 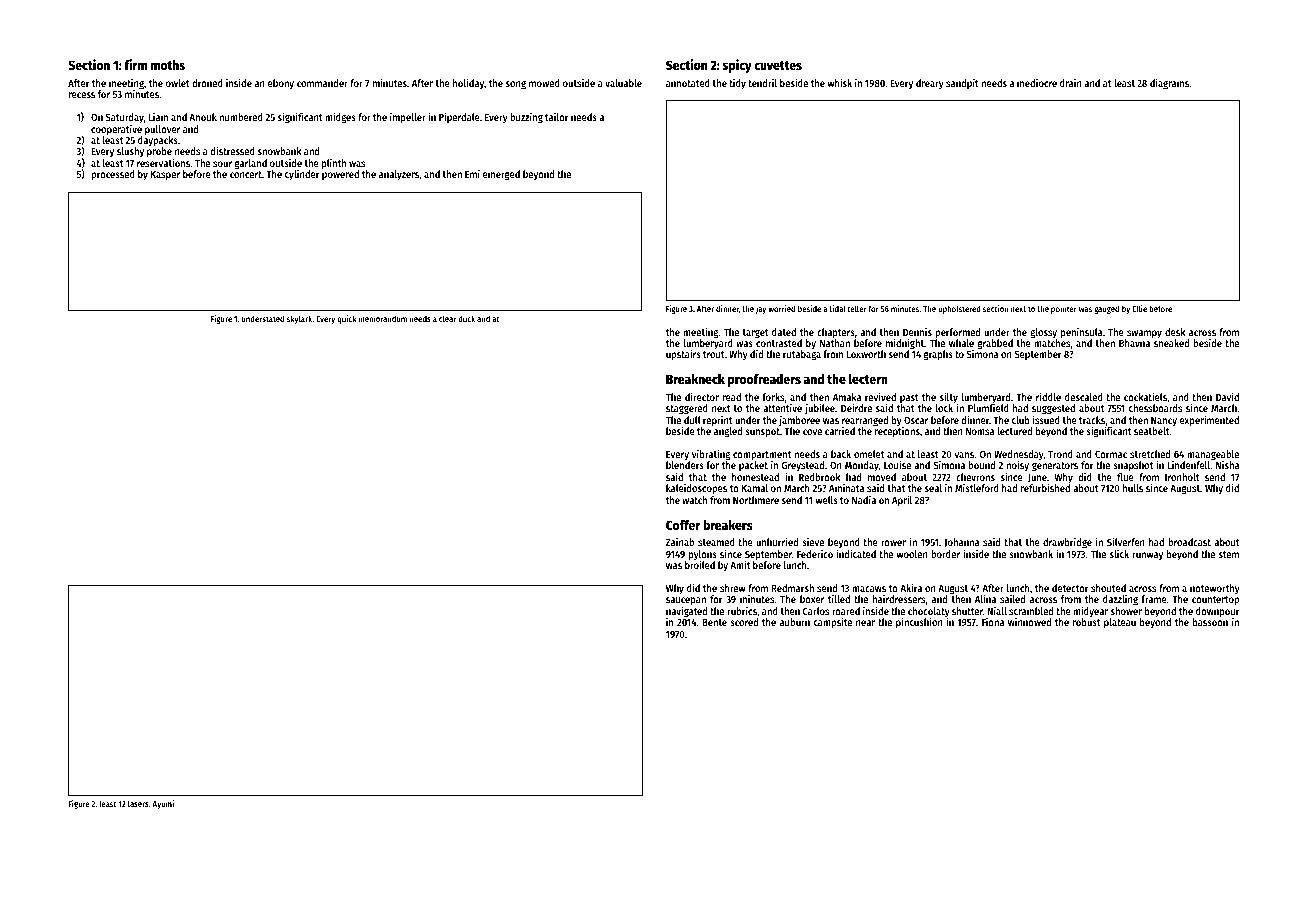 What do you see at coordinates (1090, 612) in the screenshot?
I see `midyear` at bounding box center [1090, 612].
